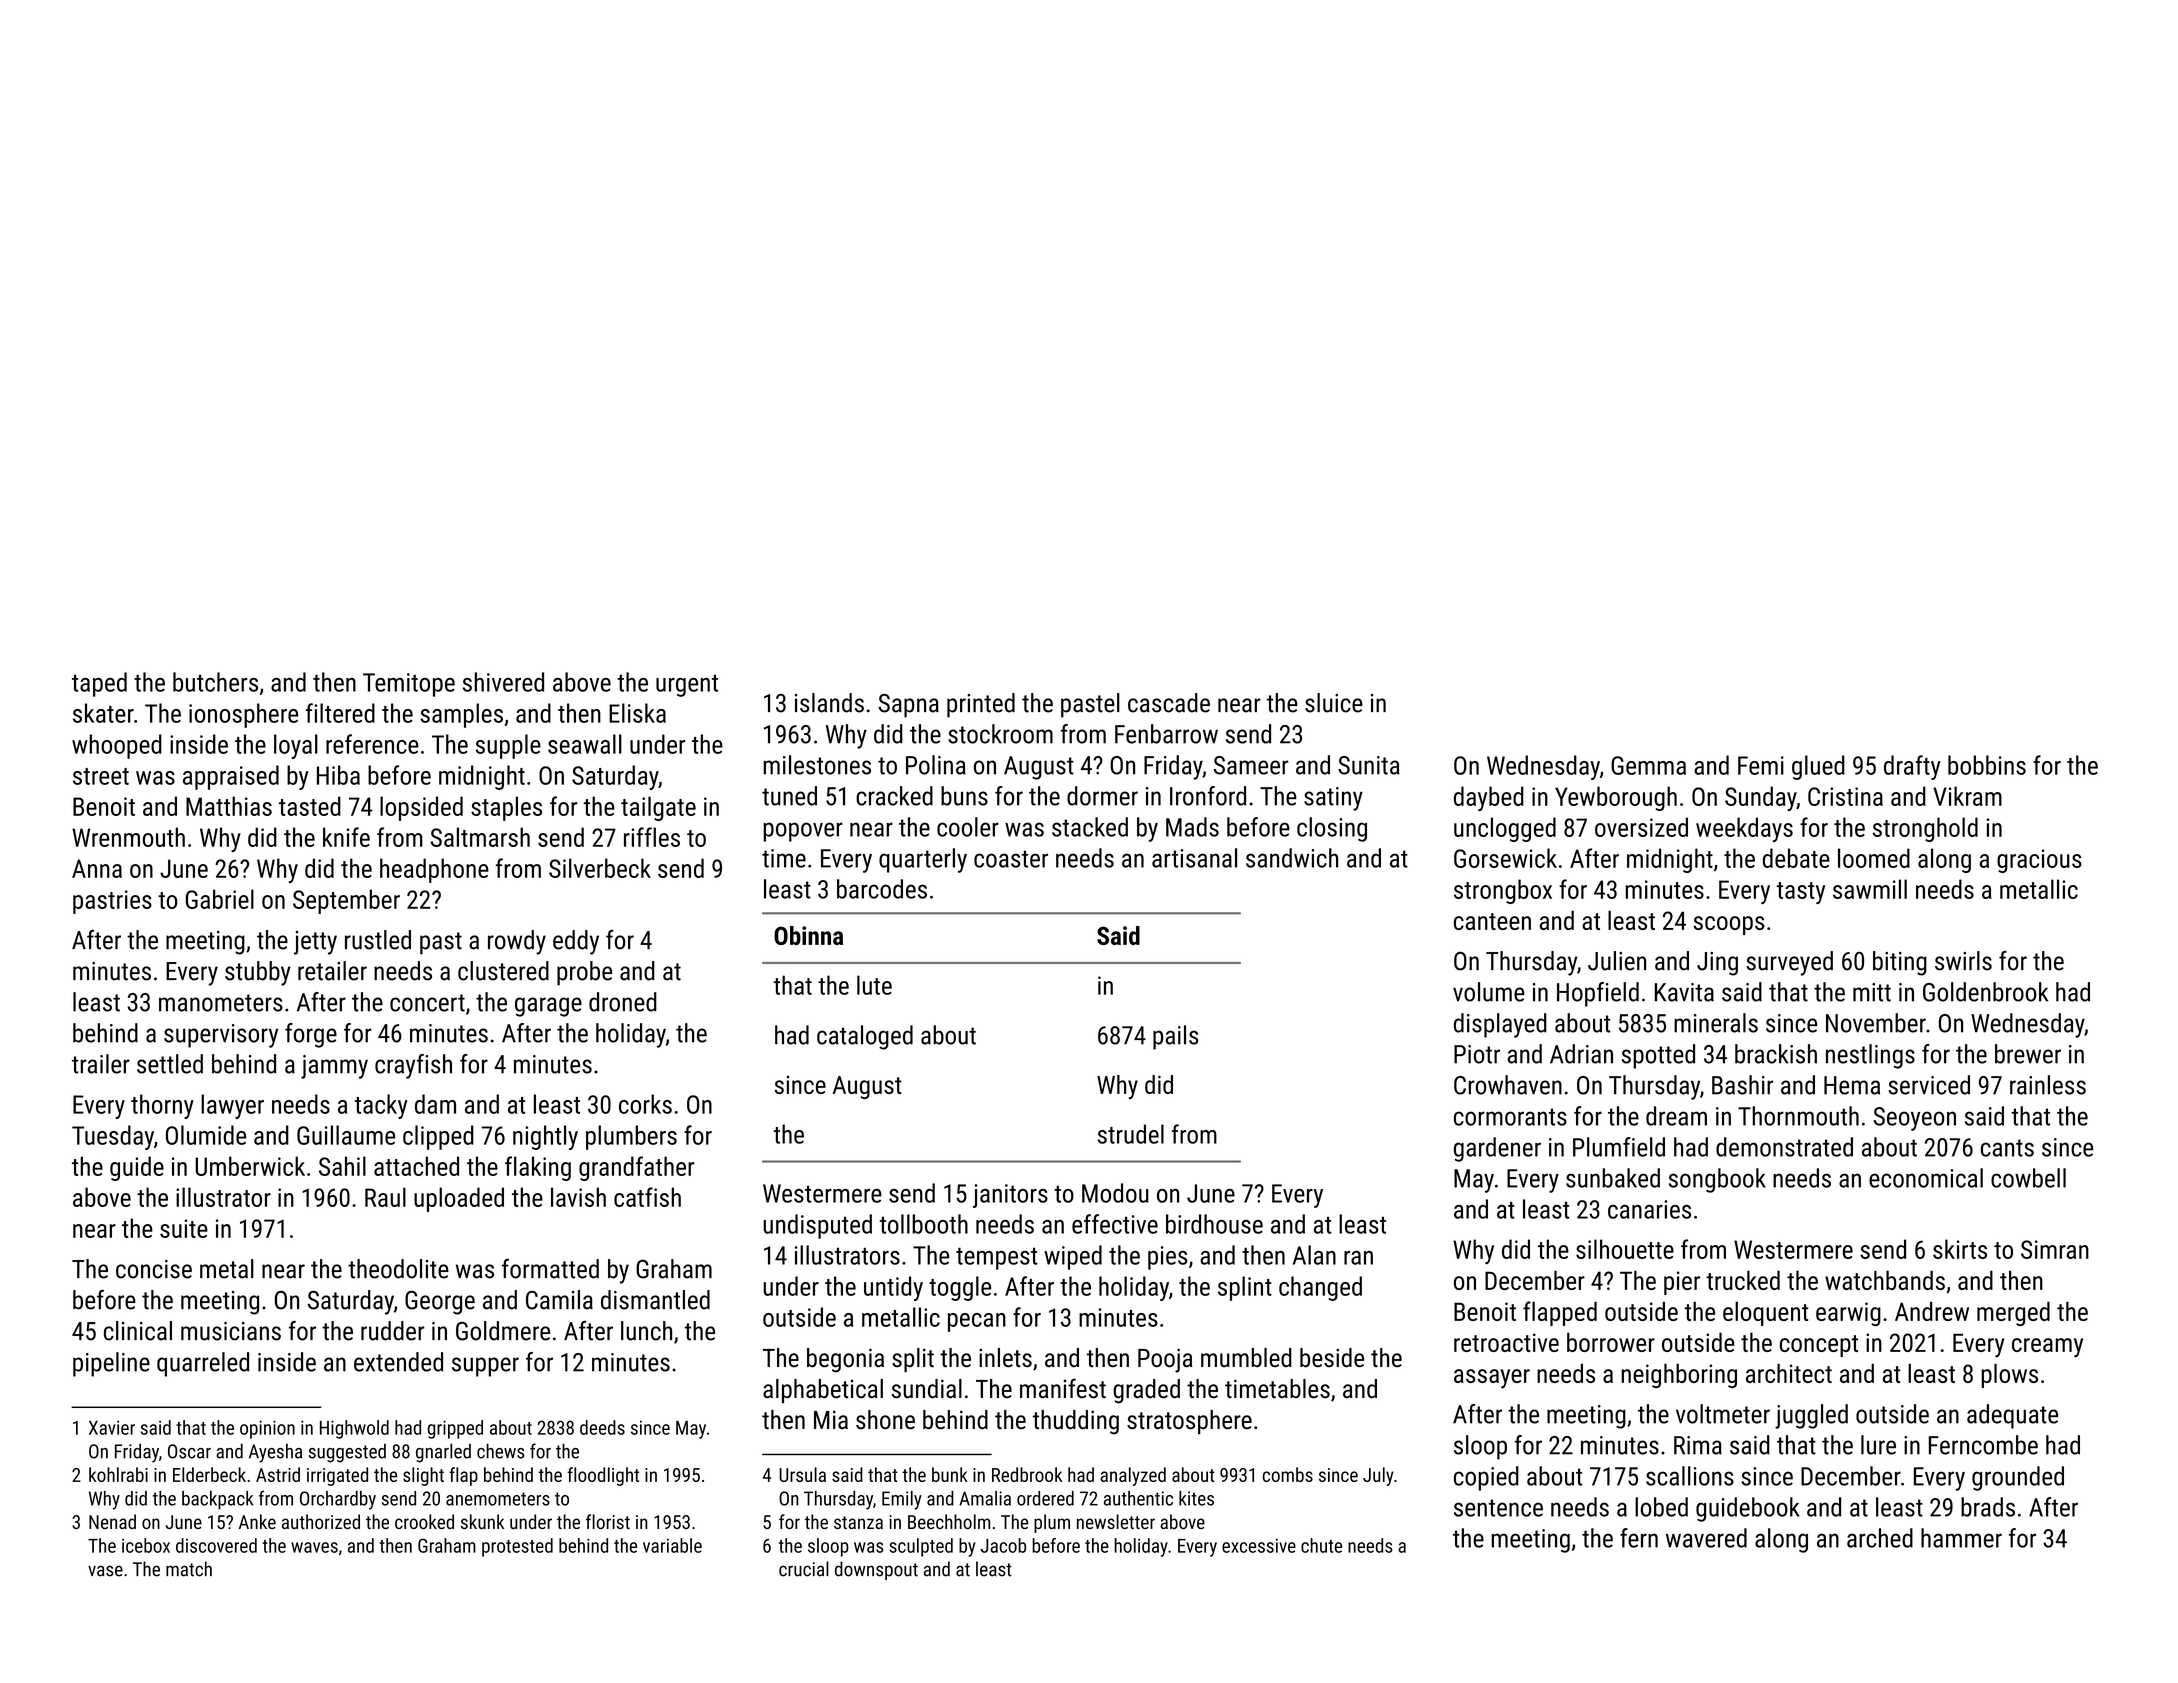 The image size is (2178, 1683). Describe the element at coordinates (189, 1569) in the screenshot. I see `match` at that location.
